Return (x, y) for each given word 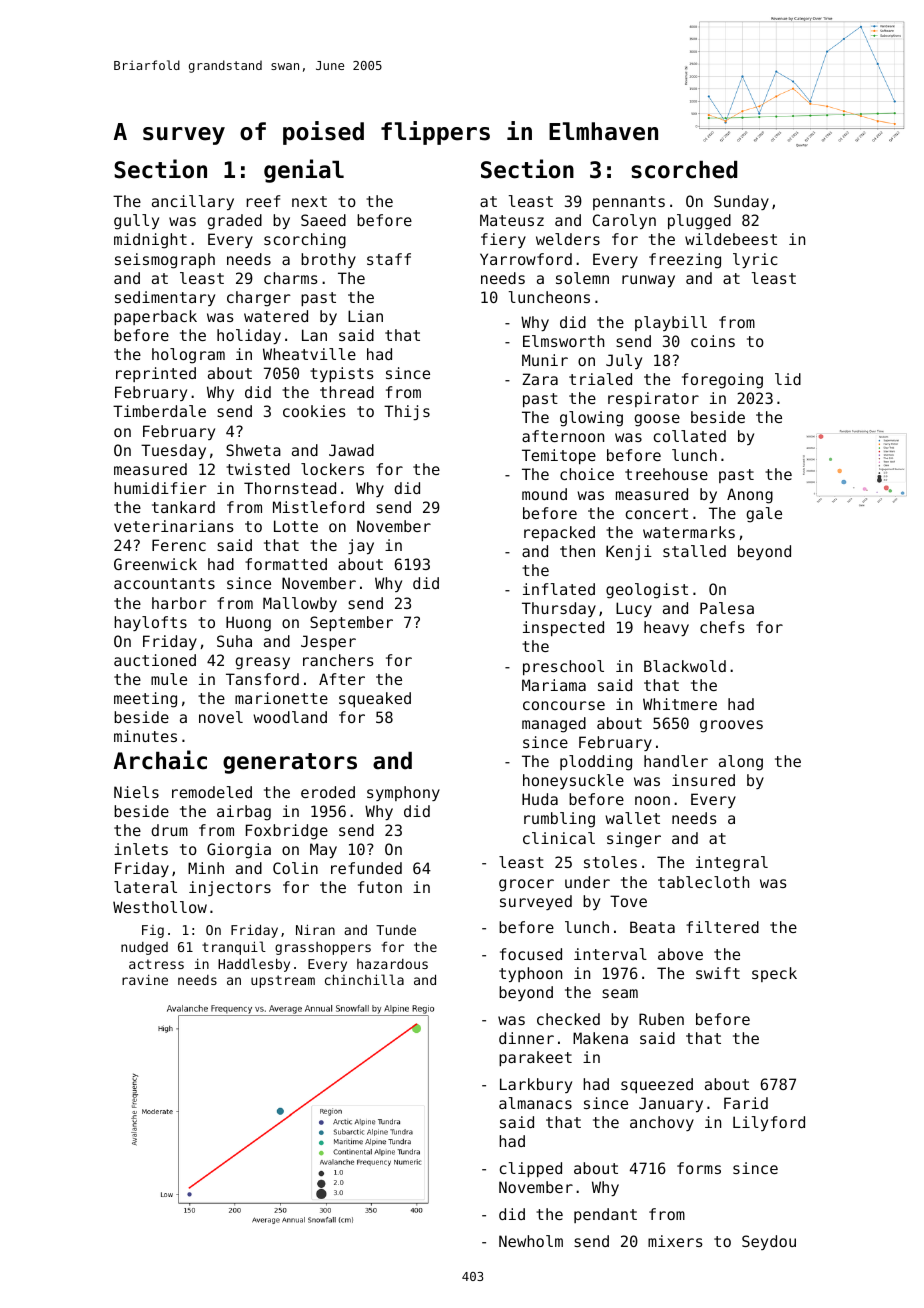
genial (304, 171)
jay (361, 546)
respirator (653, 399)
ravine (145, 980)
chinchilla (364, 979)
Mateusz (512, 220)
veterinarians (174, 526)
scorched (684, 170)
